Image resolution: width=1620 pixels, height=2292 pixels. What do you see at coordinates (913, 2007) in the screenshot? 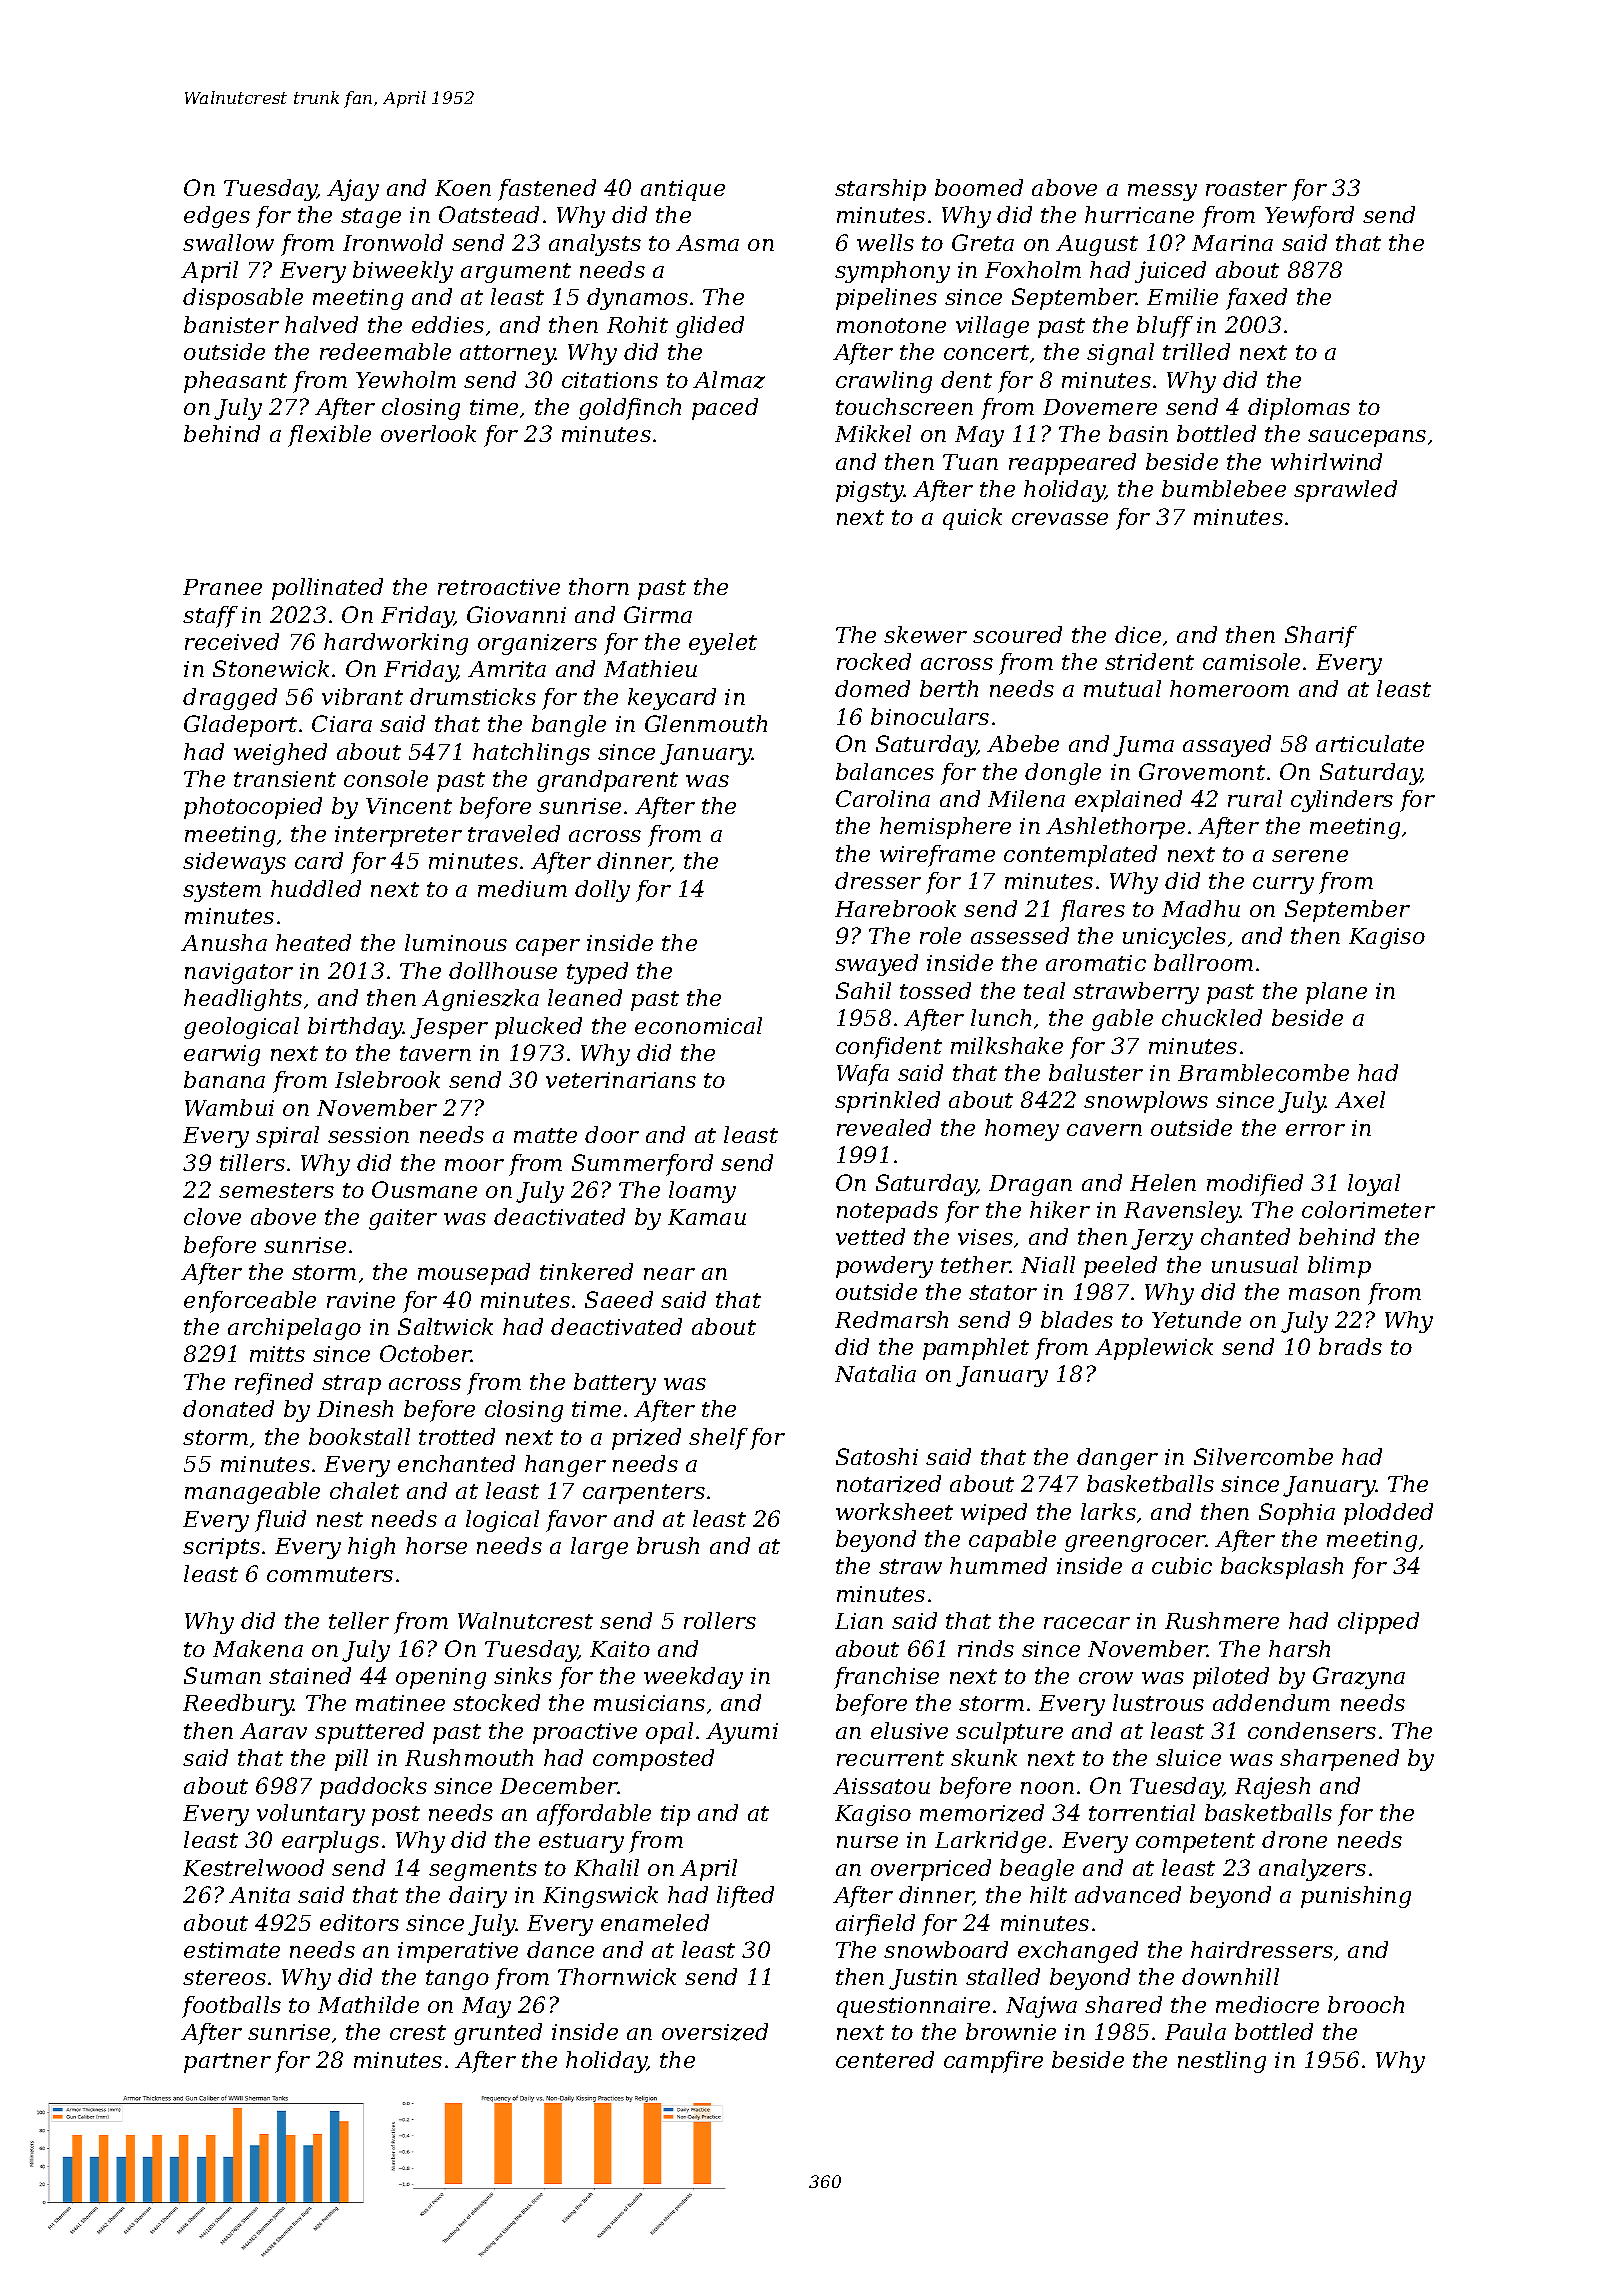
I see `questionnaire` at bounding box center [913, 2007].
